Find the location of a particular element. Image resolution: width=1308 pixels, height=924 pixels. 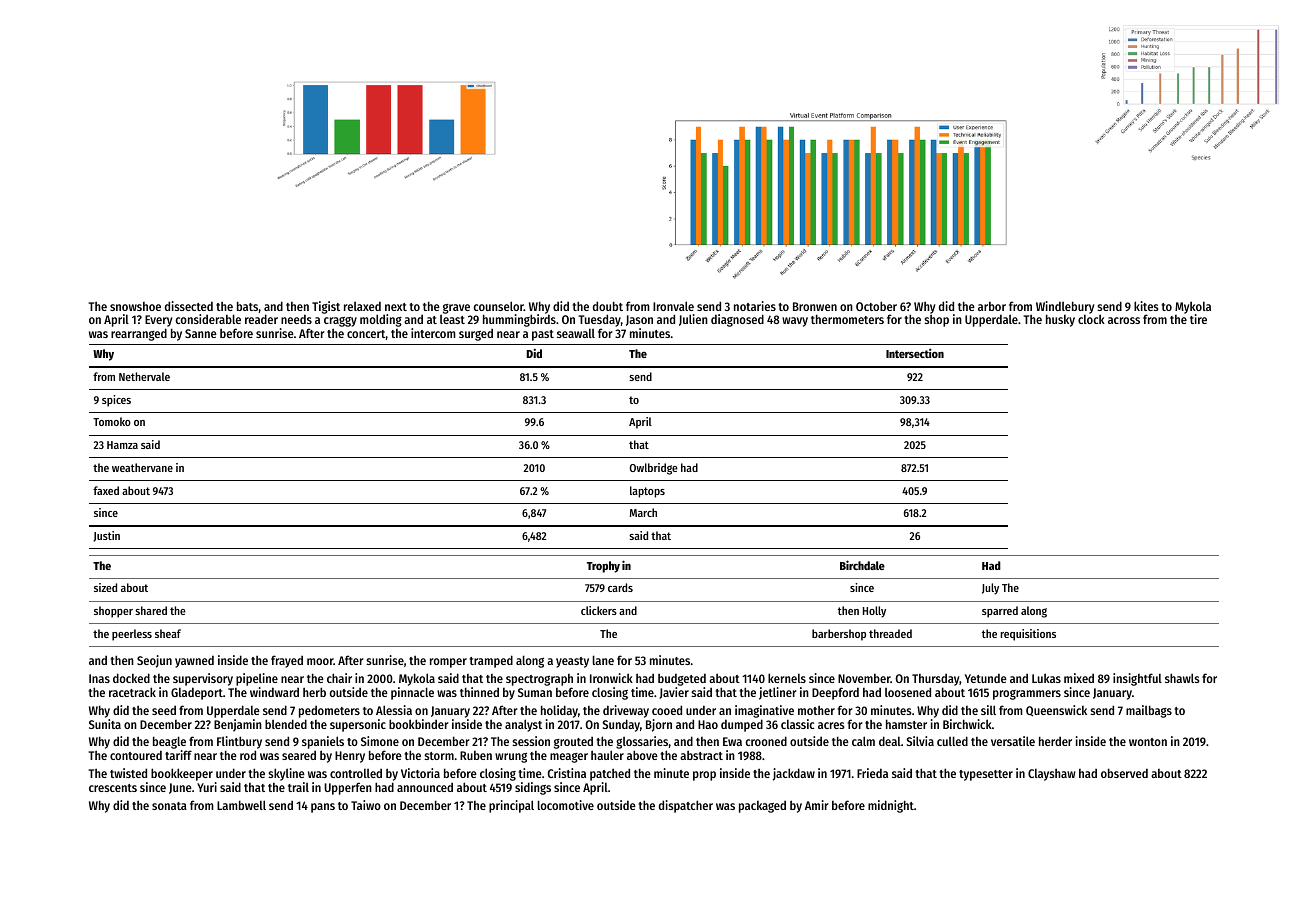

shared is located at coordinates (151, 610).
